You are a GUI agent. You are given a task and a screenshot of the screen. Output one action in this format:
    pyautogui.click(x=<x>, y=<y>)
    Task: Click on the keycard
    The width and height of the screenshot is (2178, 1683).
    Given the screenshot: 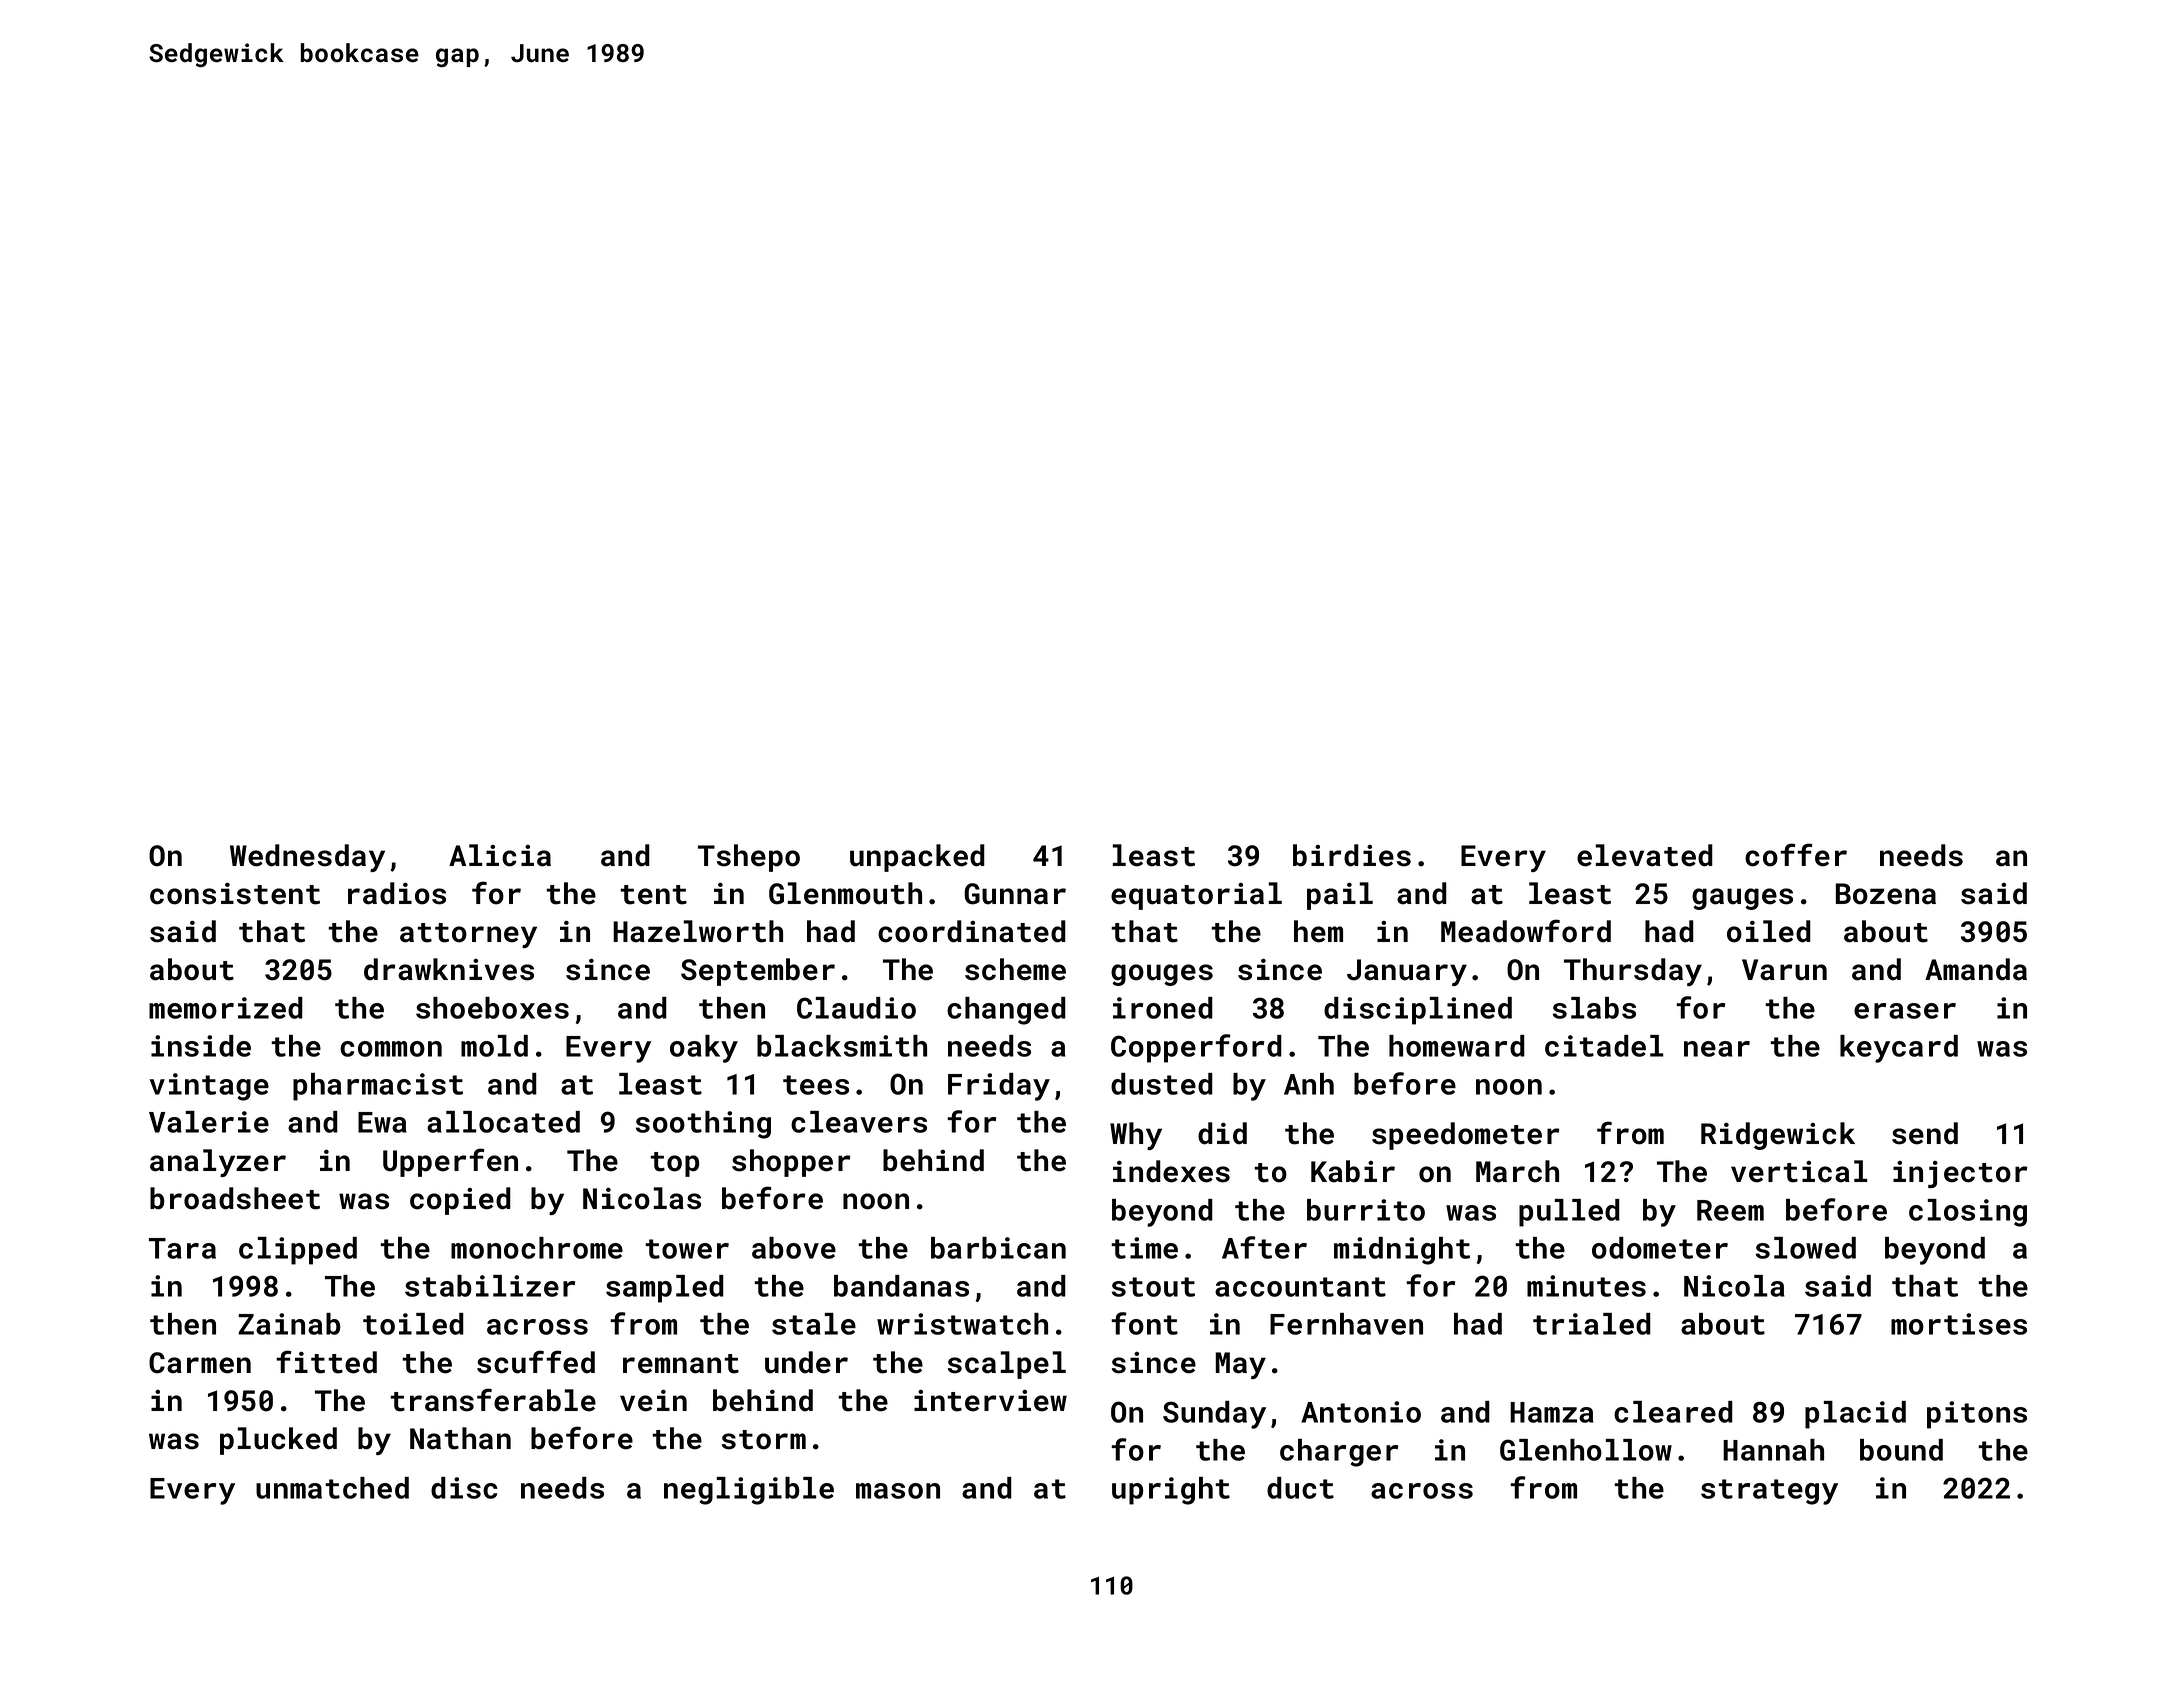 What is the action you would take?
    pyautogui.click(x=1899, y=1049)
